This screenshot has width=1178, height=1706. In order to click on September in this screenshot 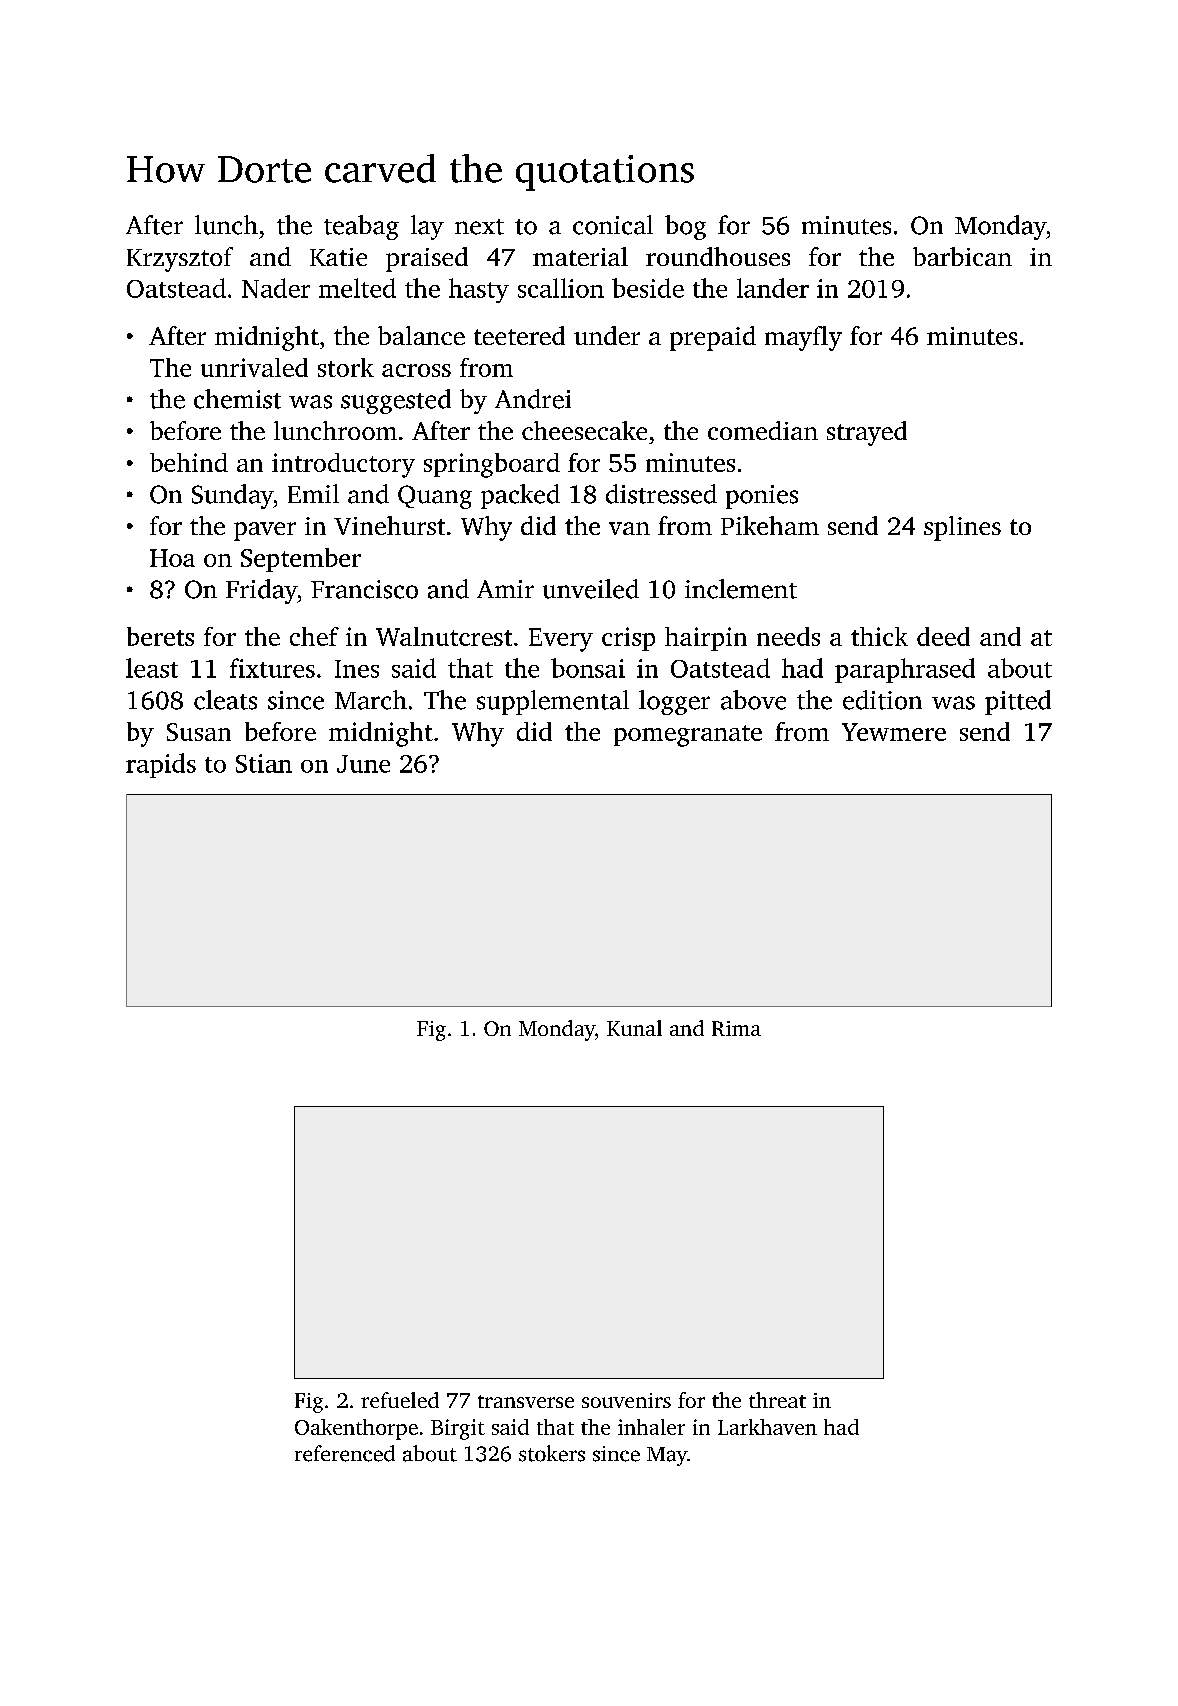, I will do `click(301, 560)`.
